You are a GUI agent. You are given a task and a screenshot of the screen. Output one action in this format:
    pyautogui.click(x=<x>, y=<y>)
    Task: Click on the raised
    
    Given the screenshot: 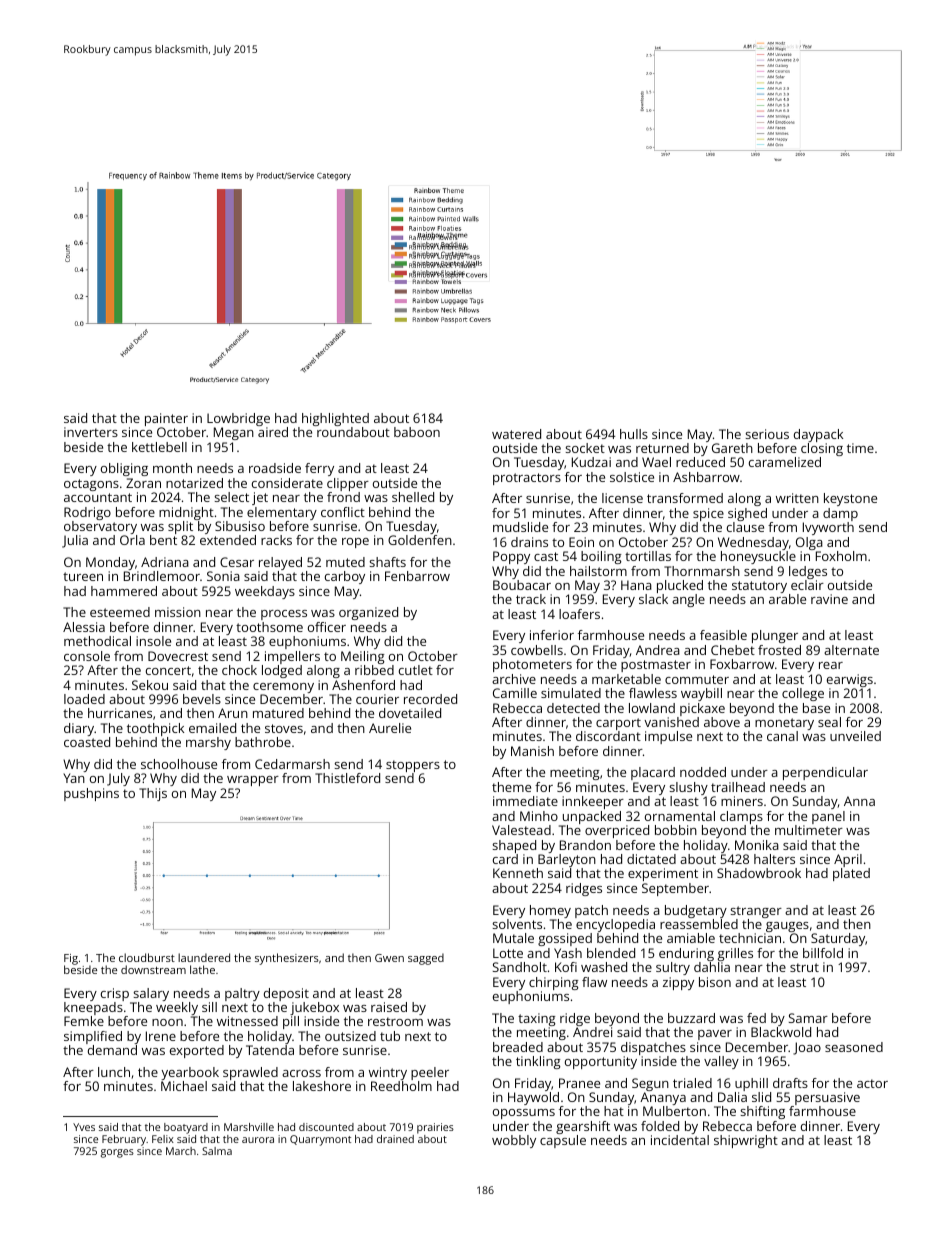 What is the action you would take?
    pyautogui.click(x=389, y=1007)
